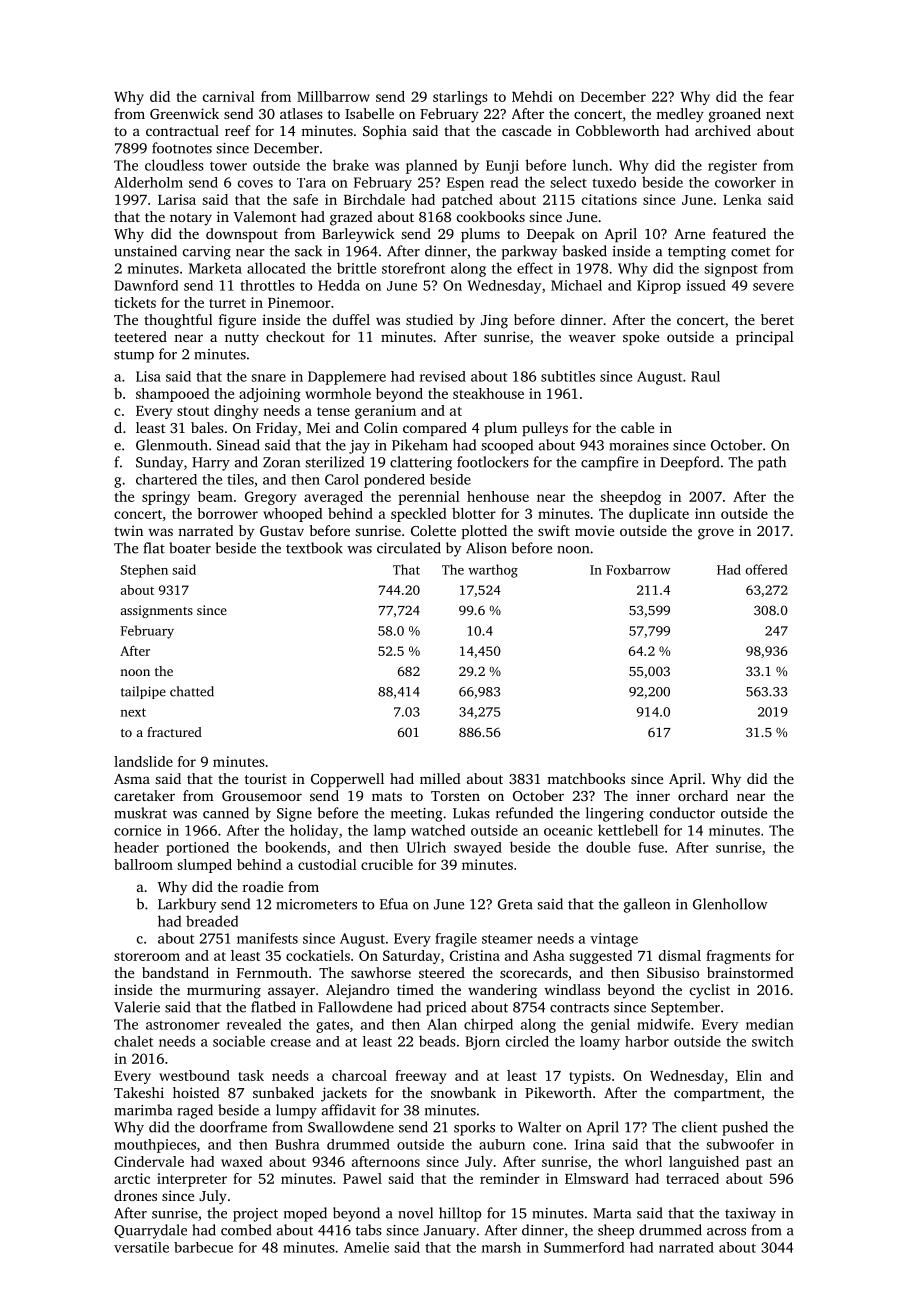  What do you see at coordinates (586, 778) in the screenshot?
I see `matchbooks` at bounding box center [586, 778].
